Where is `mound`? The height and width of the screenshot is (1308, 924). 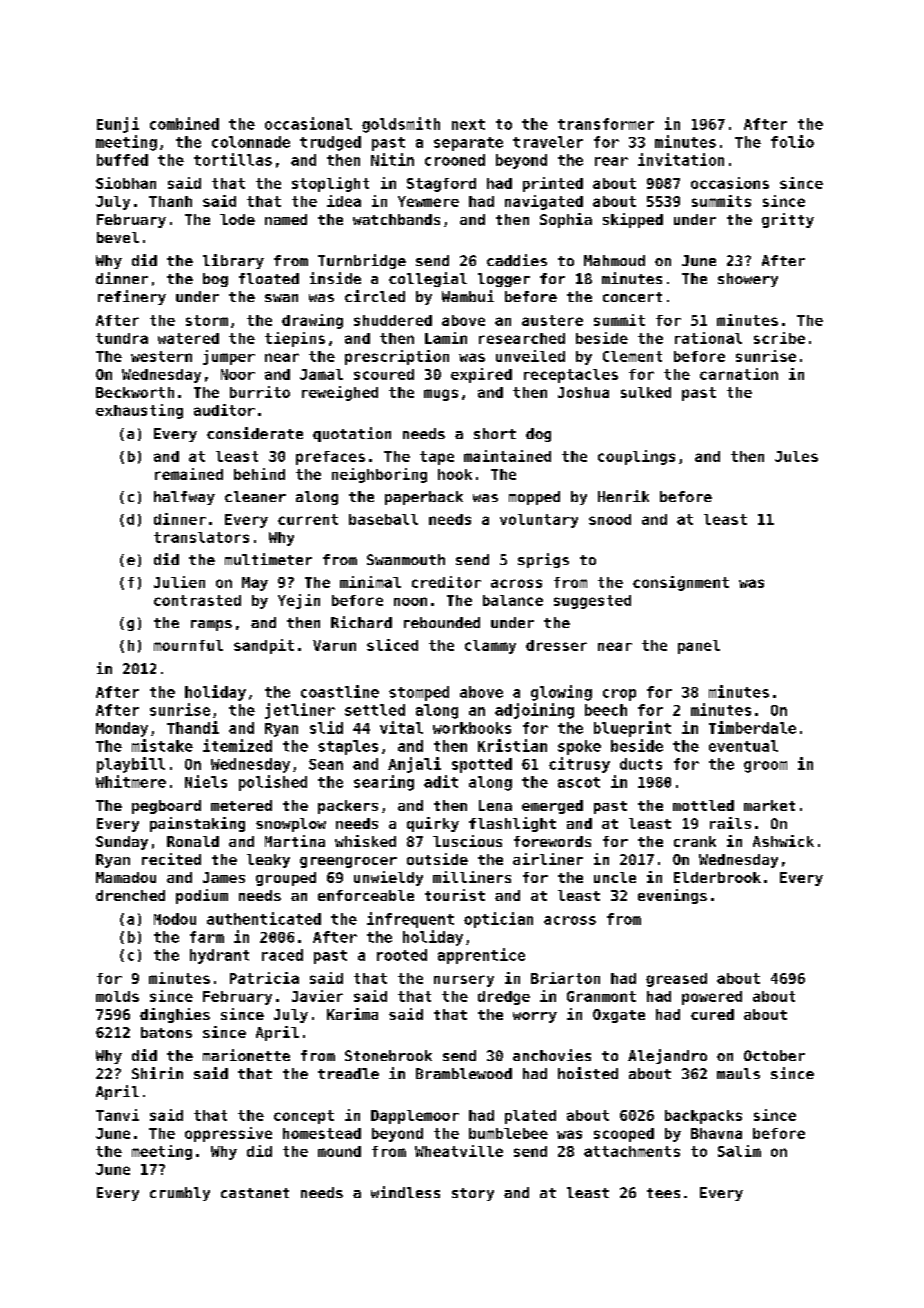 mound is located at coordinates (339, 1151).
